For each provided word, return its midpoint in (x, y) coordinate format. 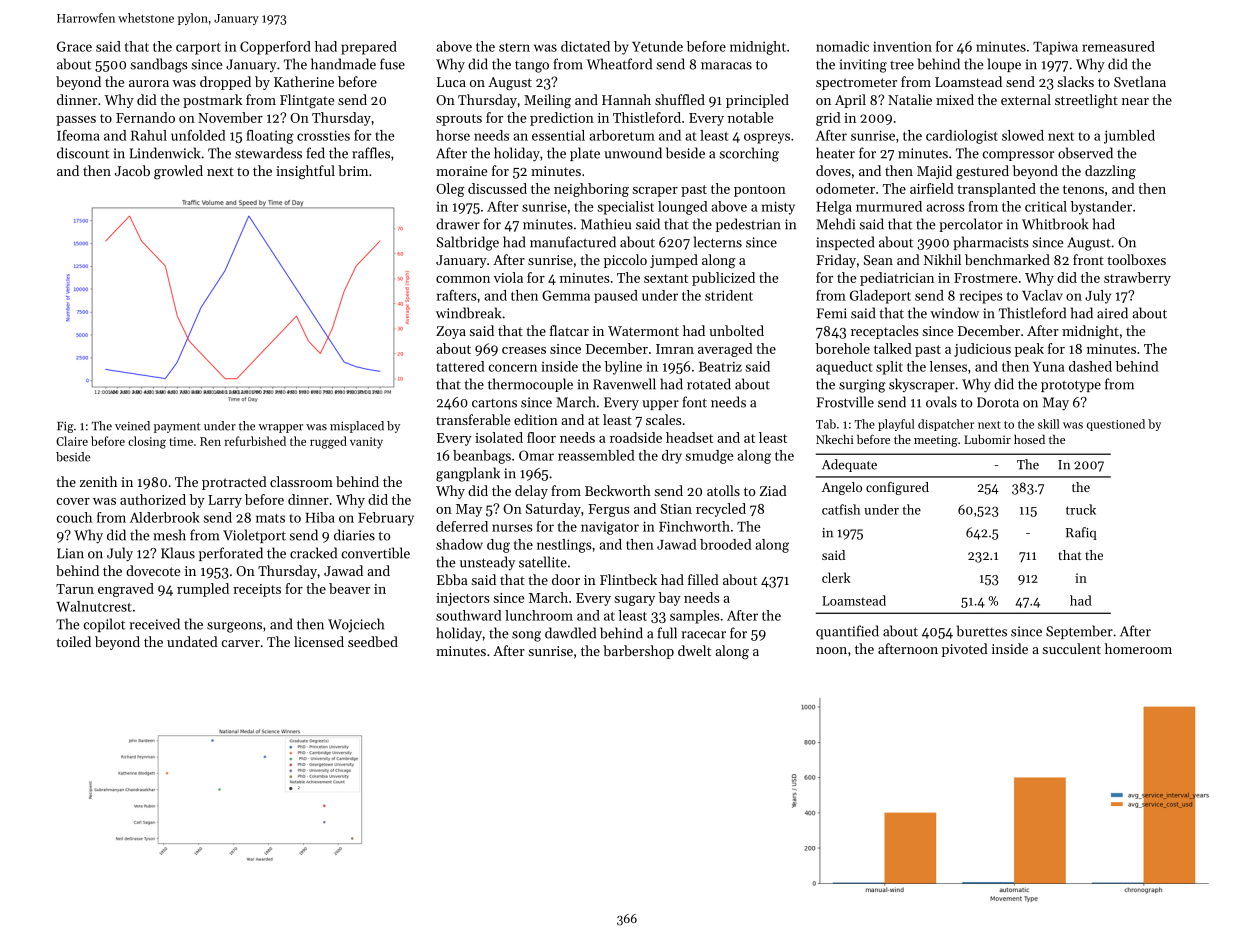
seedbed (373, 641)
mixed (955, 99)
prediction (562, 119)
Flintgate (307, 101)
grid (828, 119)
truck (1081, 509)
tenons (1083, 189)
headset (689, 437)
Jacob (132, 170)
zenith (98, 481)
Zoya (451, 332)
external (1026, 99)
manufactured (573, 242)
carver (240, 643)
